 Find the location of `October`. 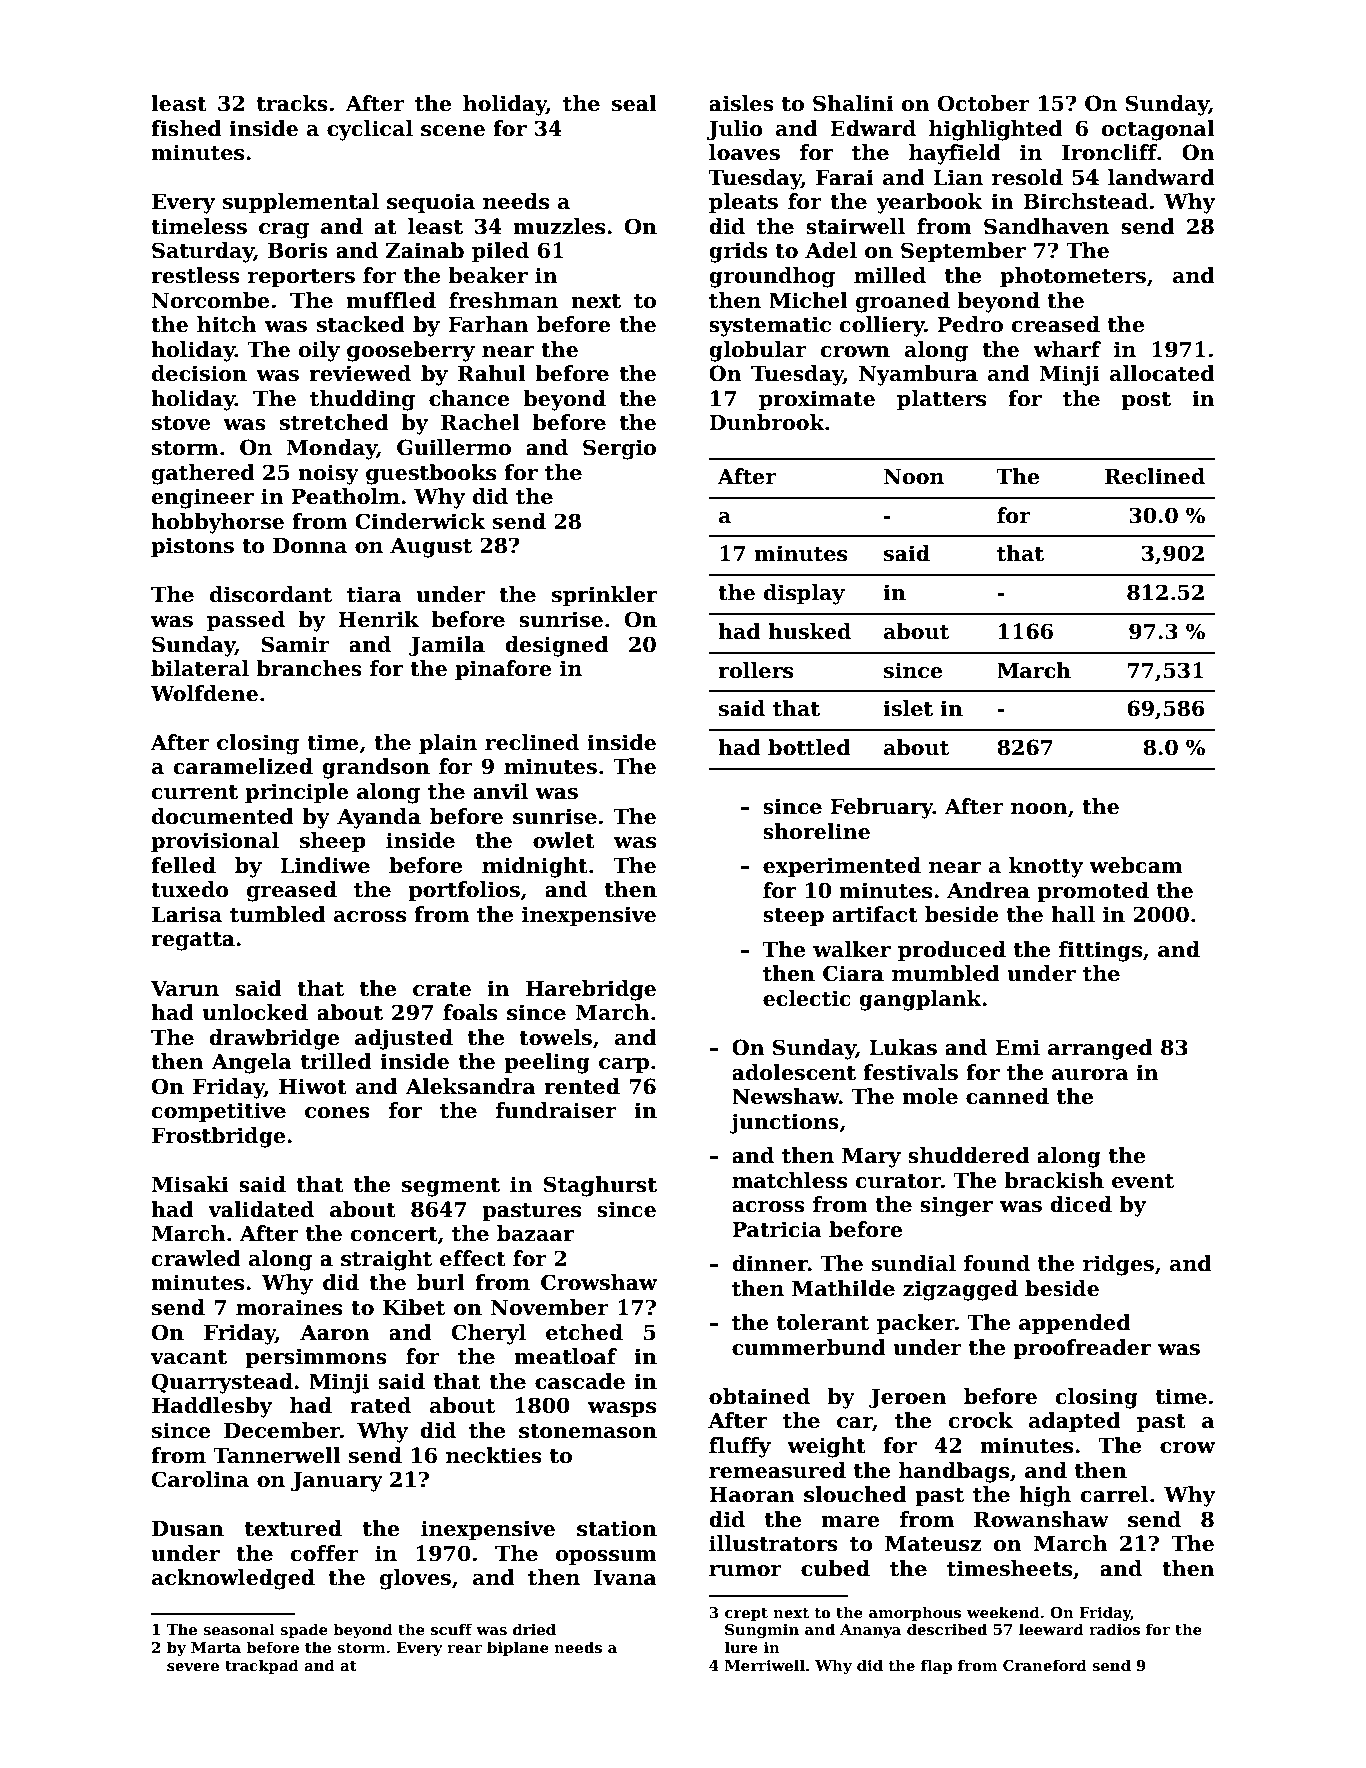

October is located at coordinates (984, 103).
